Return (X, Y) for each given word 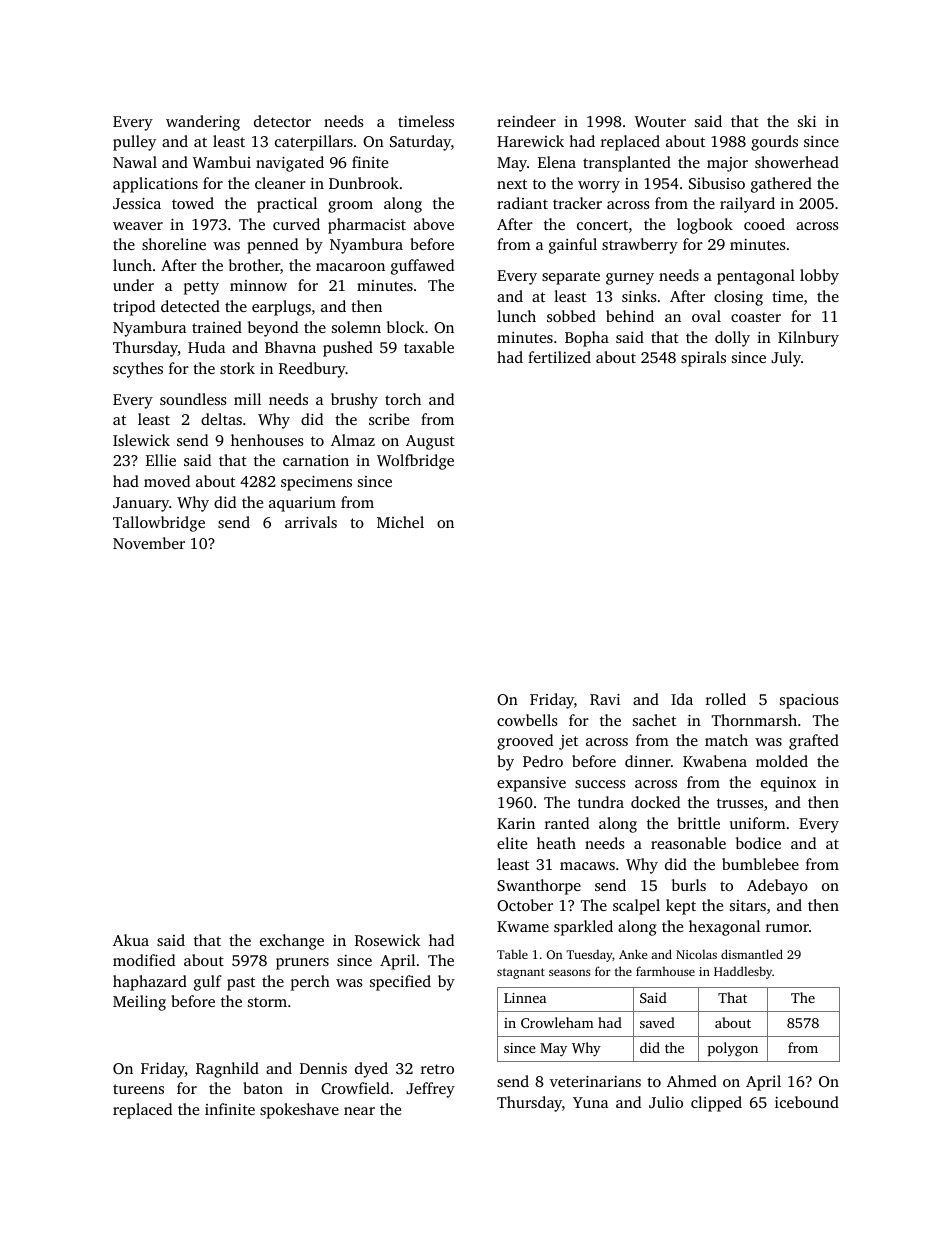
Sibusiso (717, 183)
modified (144, 960)
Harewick (530, 141)
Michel (400, 522)
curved (296, 224)
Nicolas (696, 954)
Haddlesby (743, 972)
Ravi (605, 699)
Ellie (161, 460)
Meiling (139, 1003)
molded (782, 761)
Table (512, 954)
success (600, 784)
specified (400, 983)
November (149, 543)
